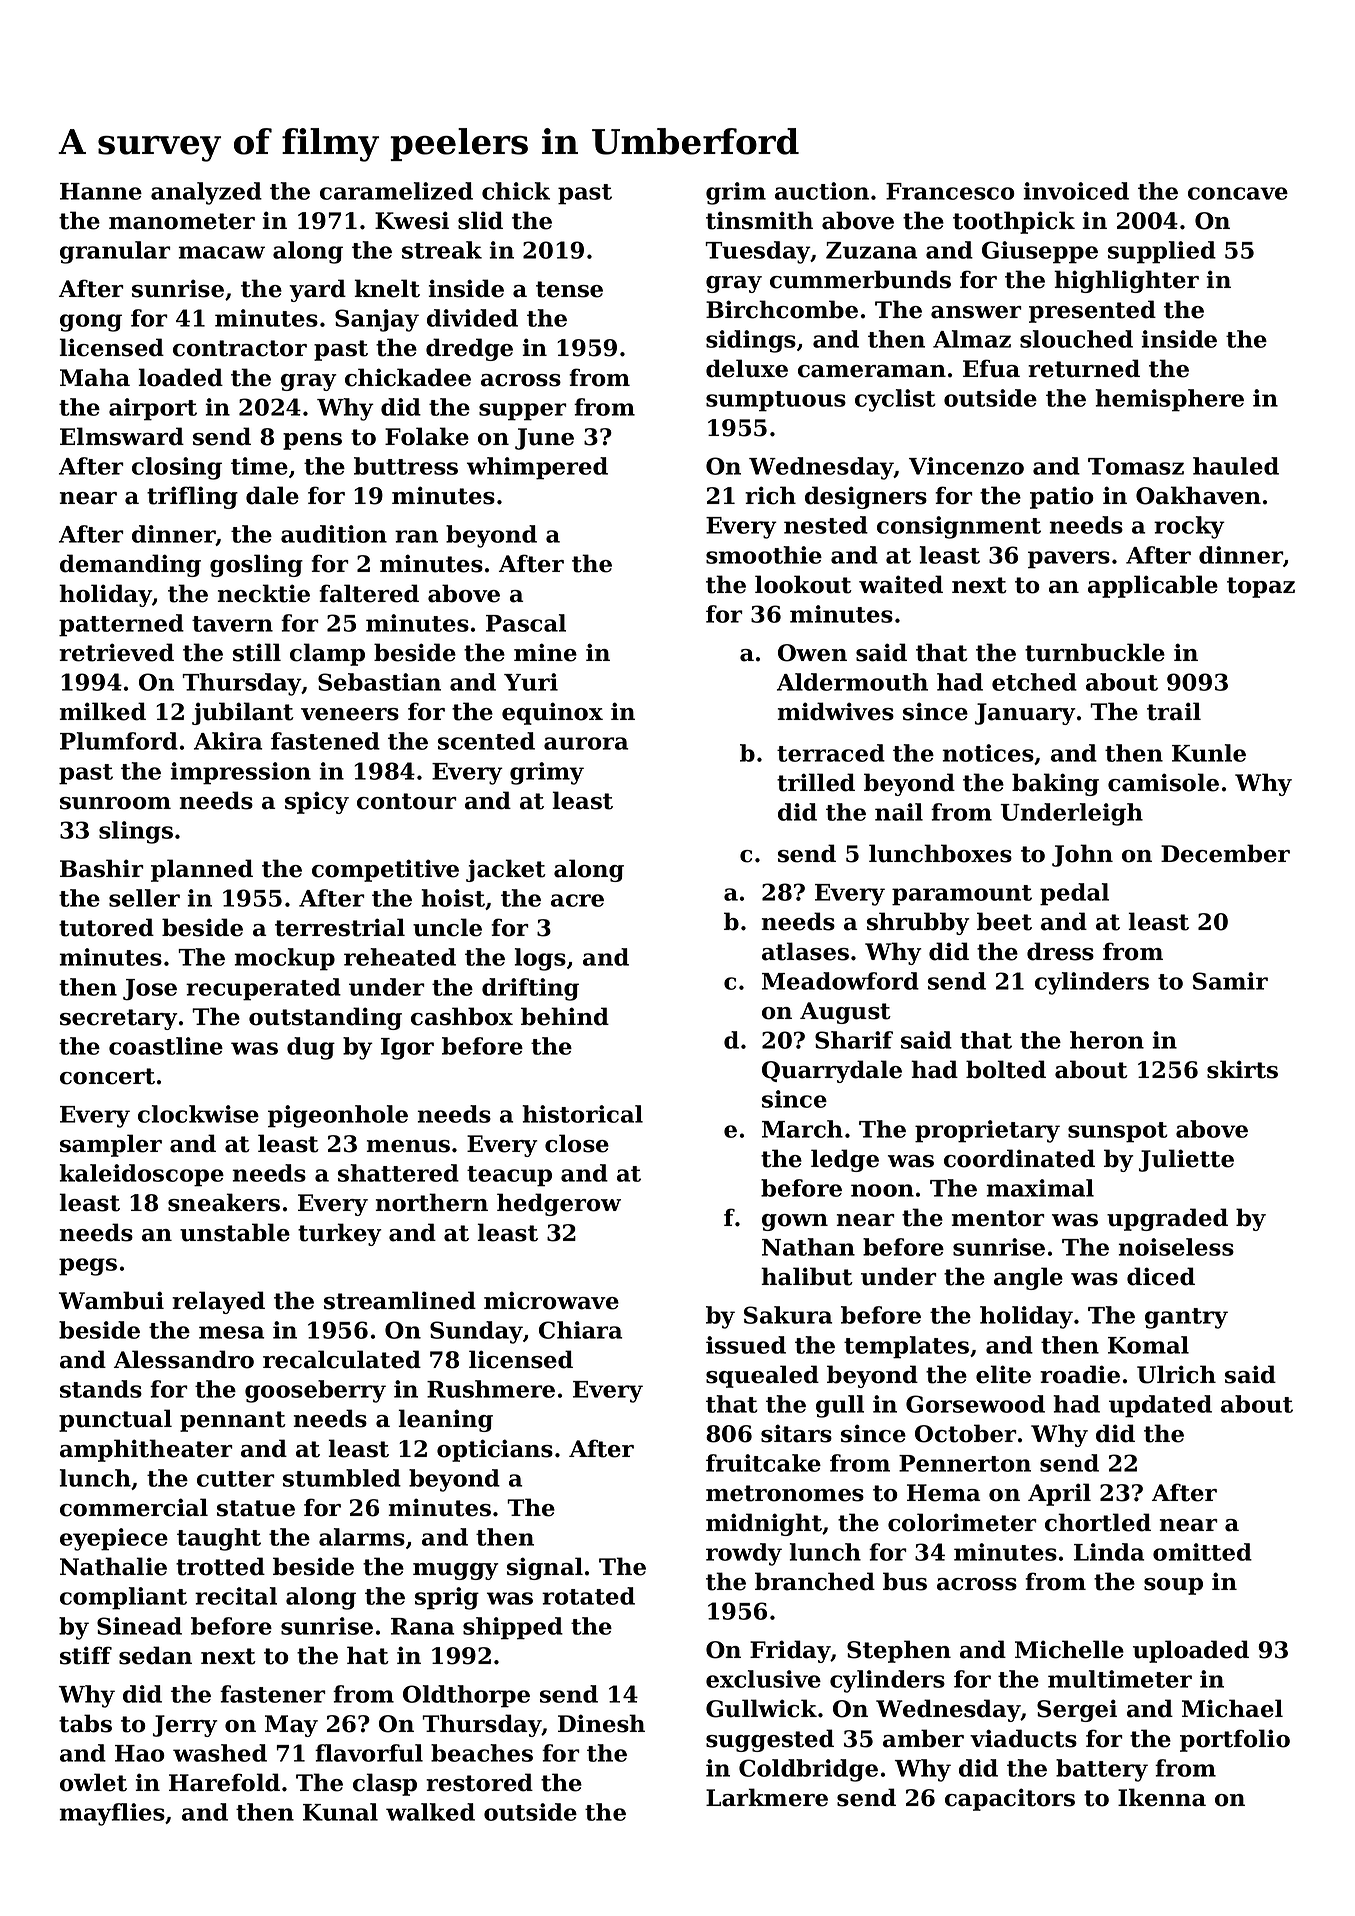  Describe the element at coordinates (1238, 193) in the document. I see `concave` at that location.
